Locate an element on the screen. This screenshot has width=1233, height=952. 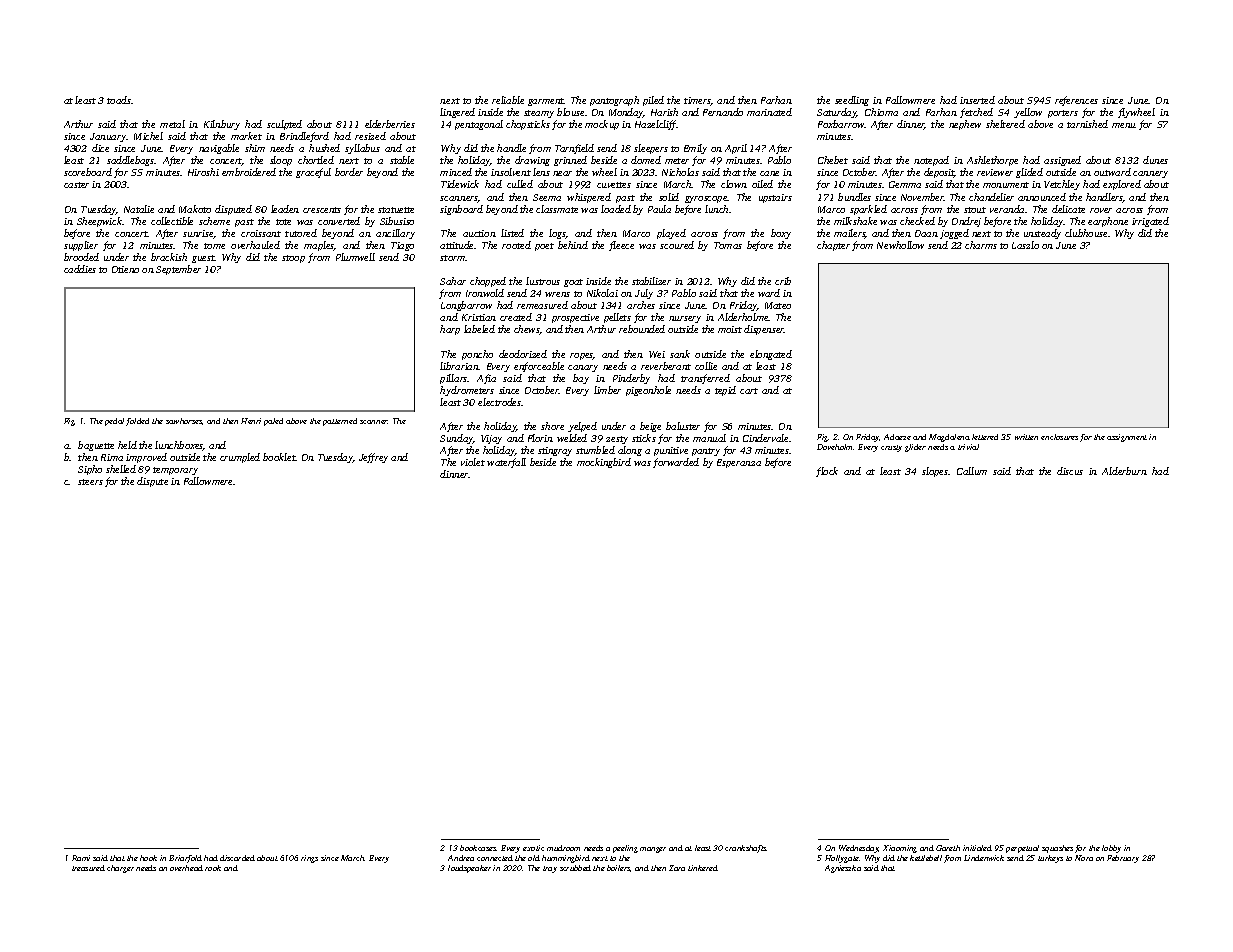
rings is located at coordinates (309, 859).
